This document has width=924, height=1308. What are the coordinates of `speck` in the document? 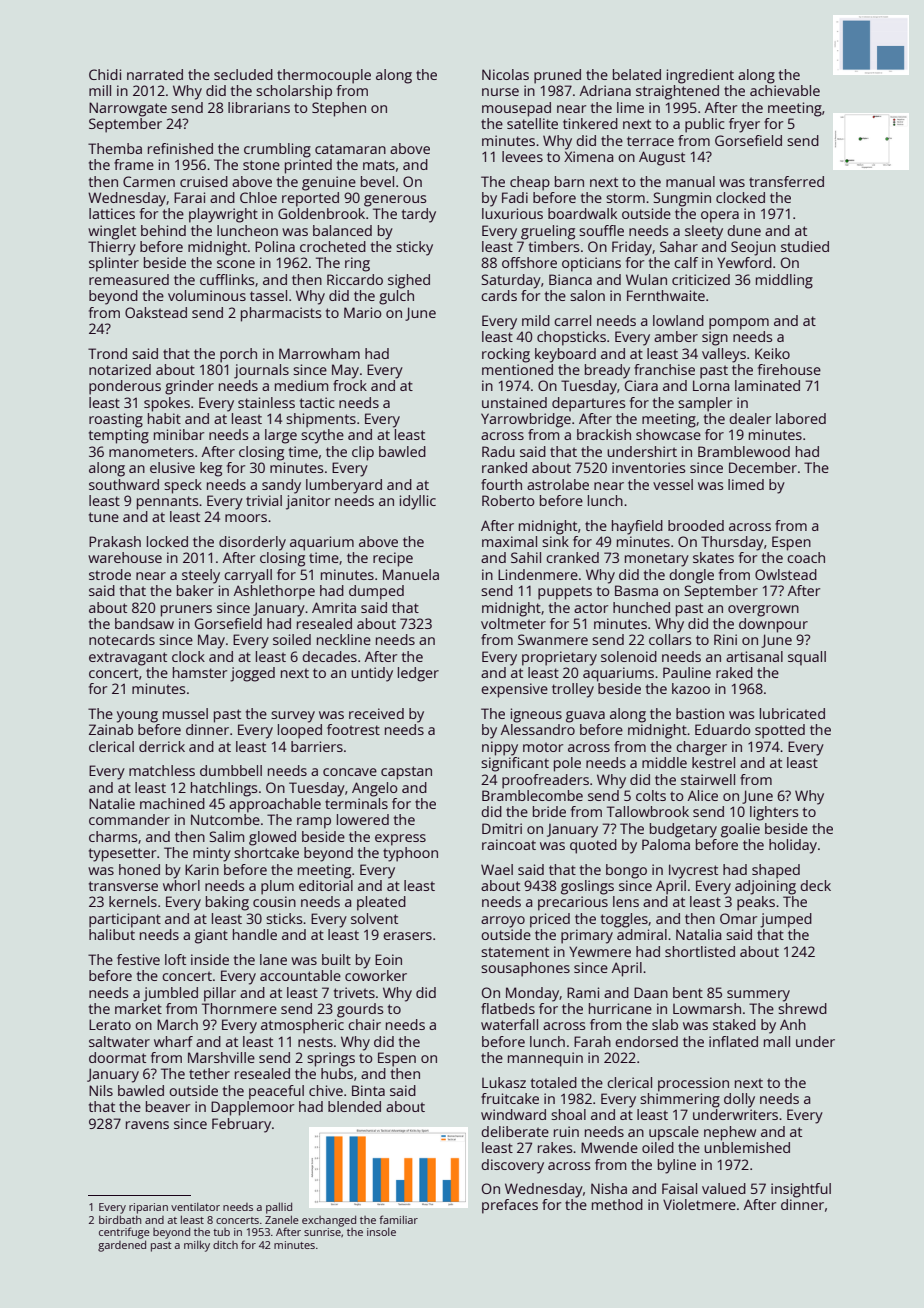 It's located at (183, 486).
